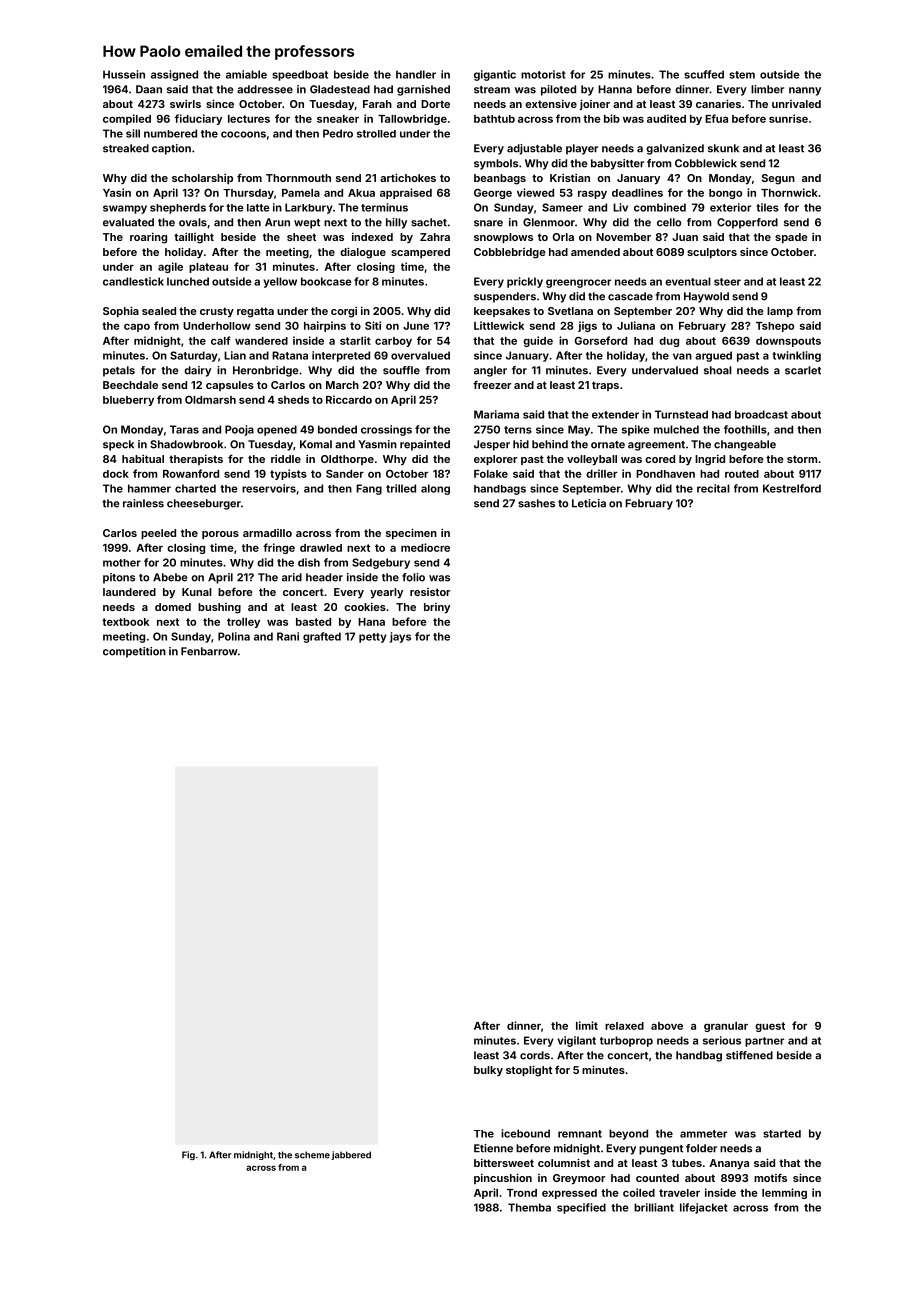  I want to click on freezer, so click(492, 384).
